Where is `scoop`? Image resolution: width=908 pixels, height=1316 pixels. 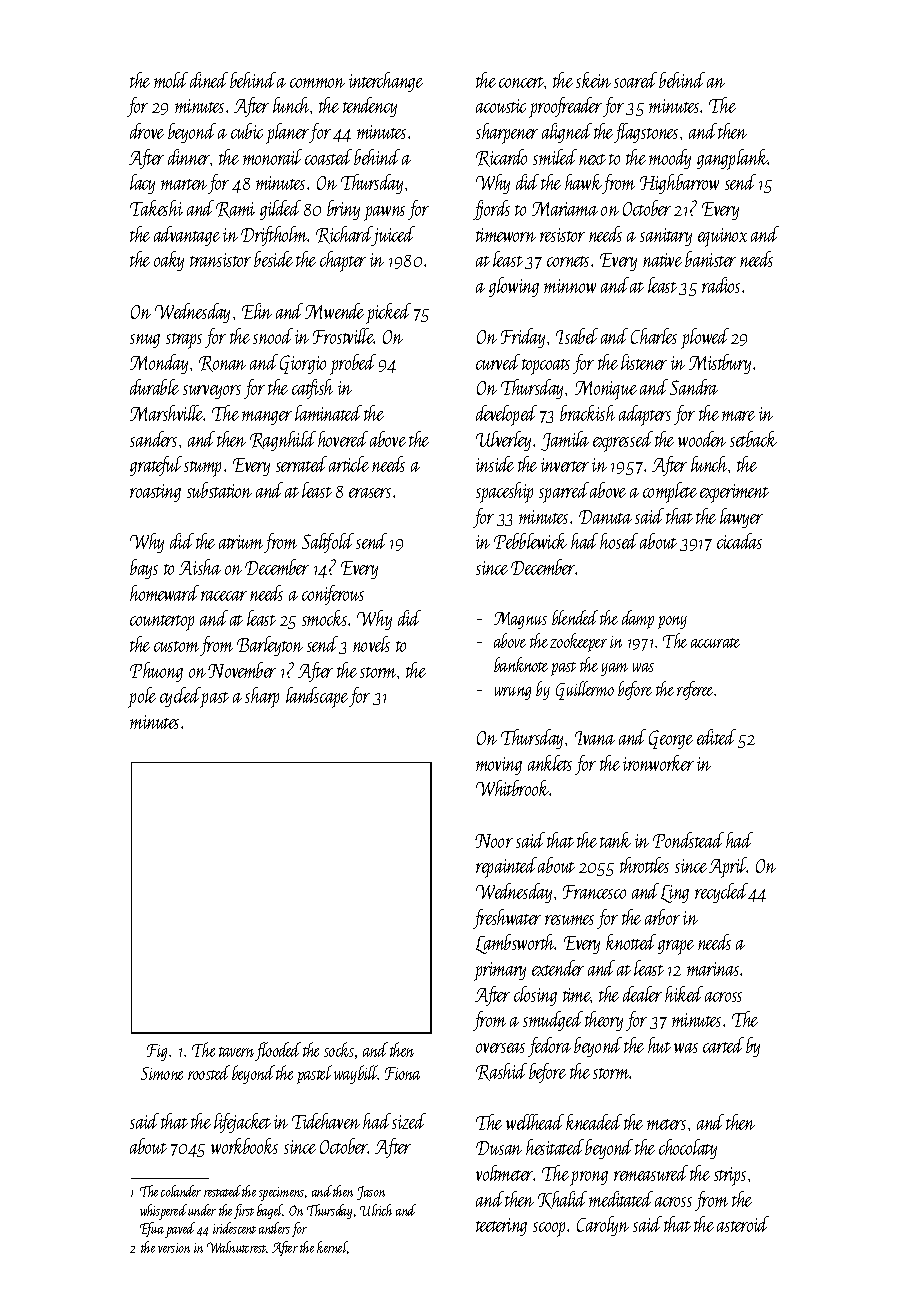 scoop is located at coordinates (549, 1229).
